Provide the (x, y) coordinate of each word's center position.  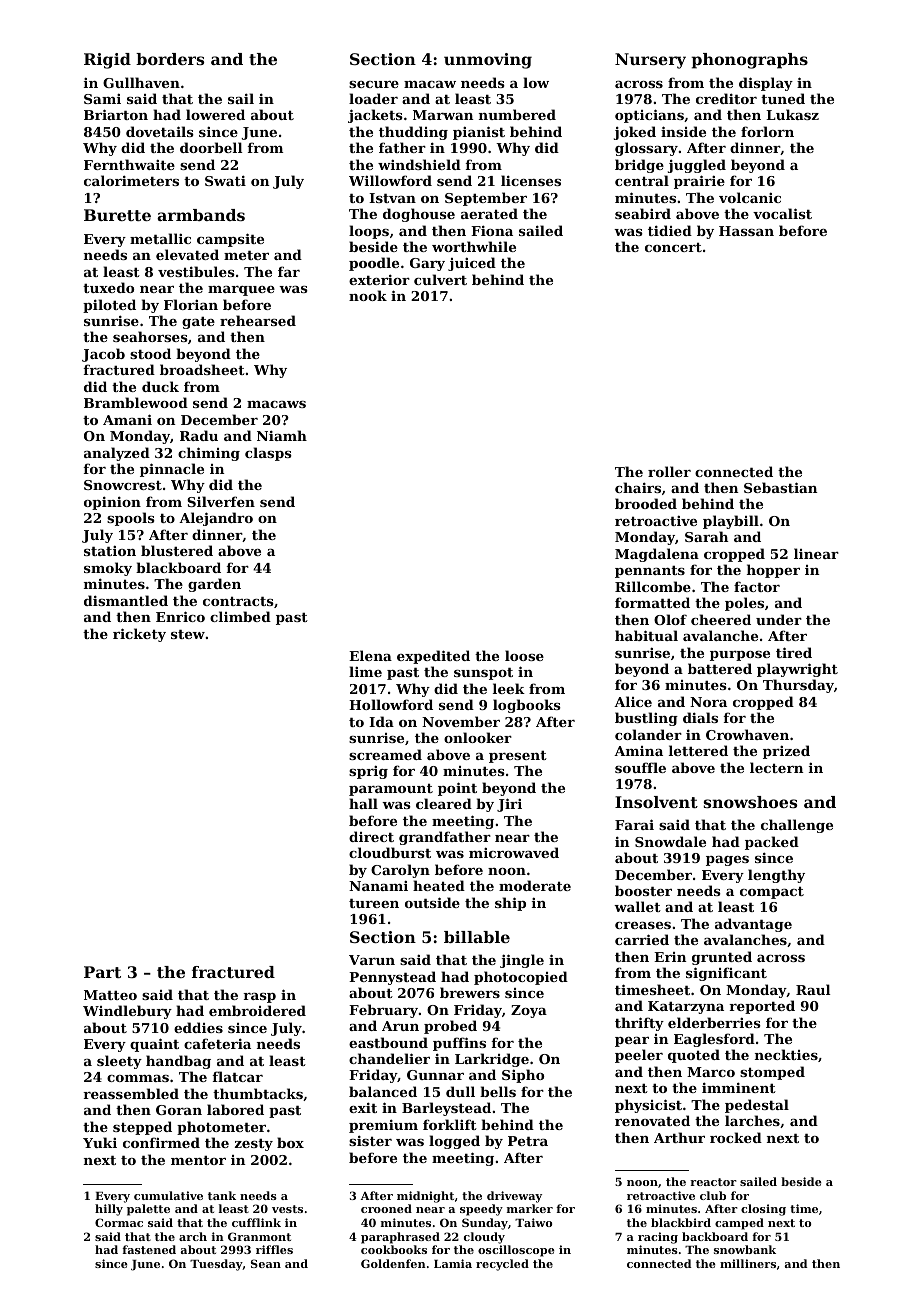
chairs (638, 487)
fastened (149, 1249)
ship (510, 904)
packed (772, 843)
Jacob (103, 355)
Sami (102, 99)
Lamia (453, 1263)
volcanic (750, 197)
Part (102, 972)
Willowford (390, 180)
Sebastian (780, 487)
